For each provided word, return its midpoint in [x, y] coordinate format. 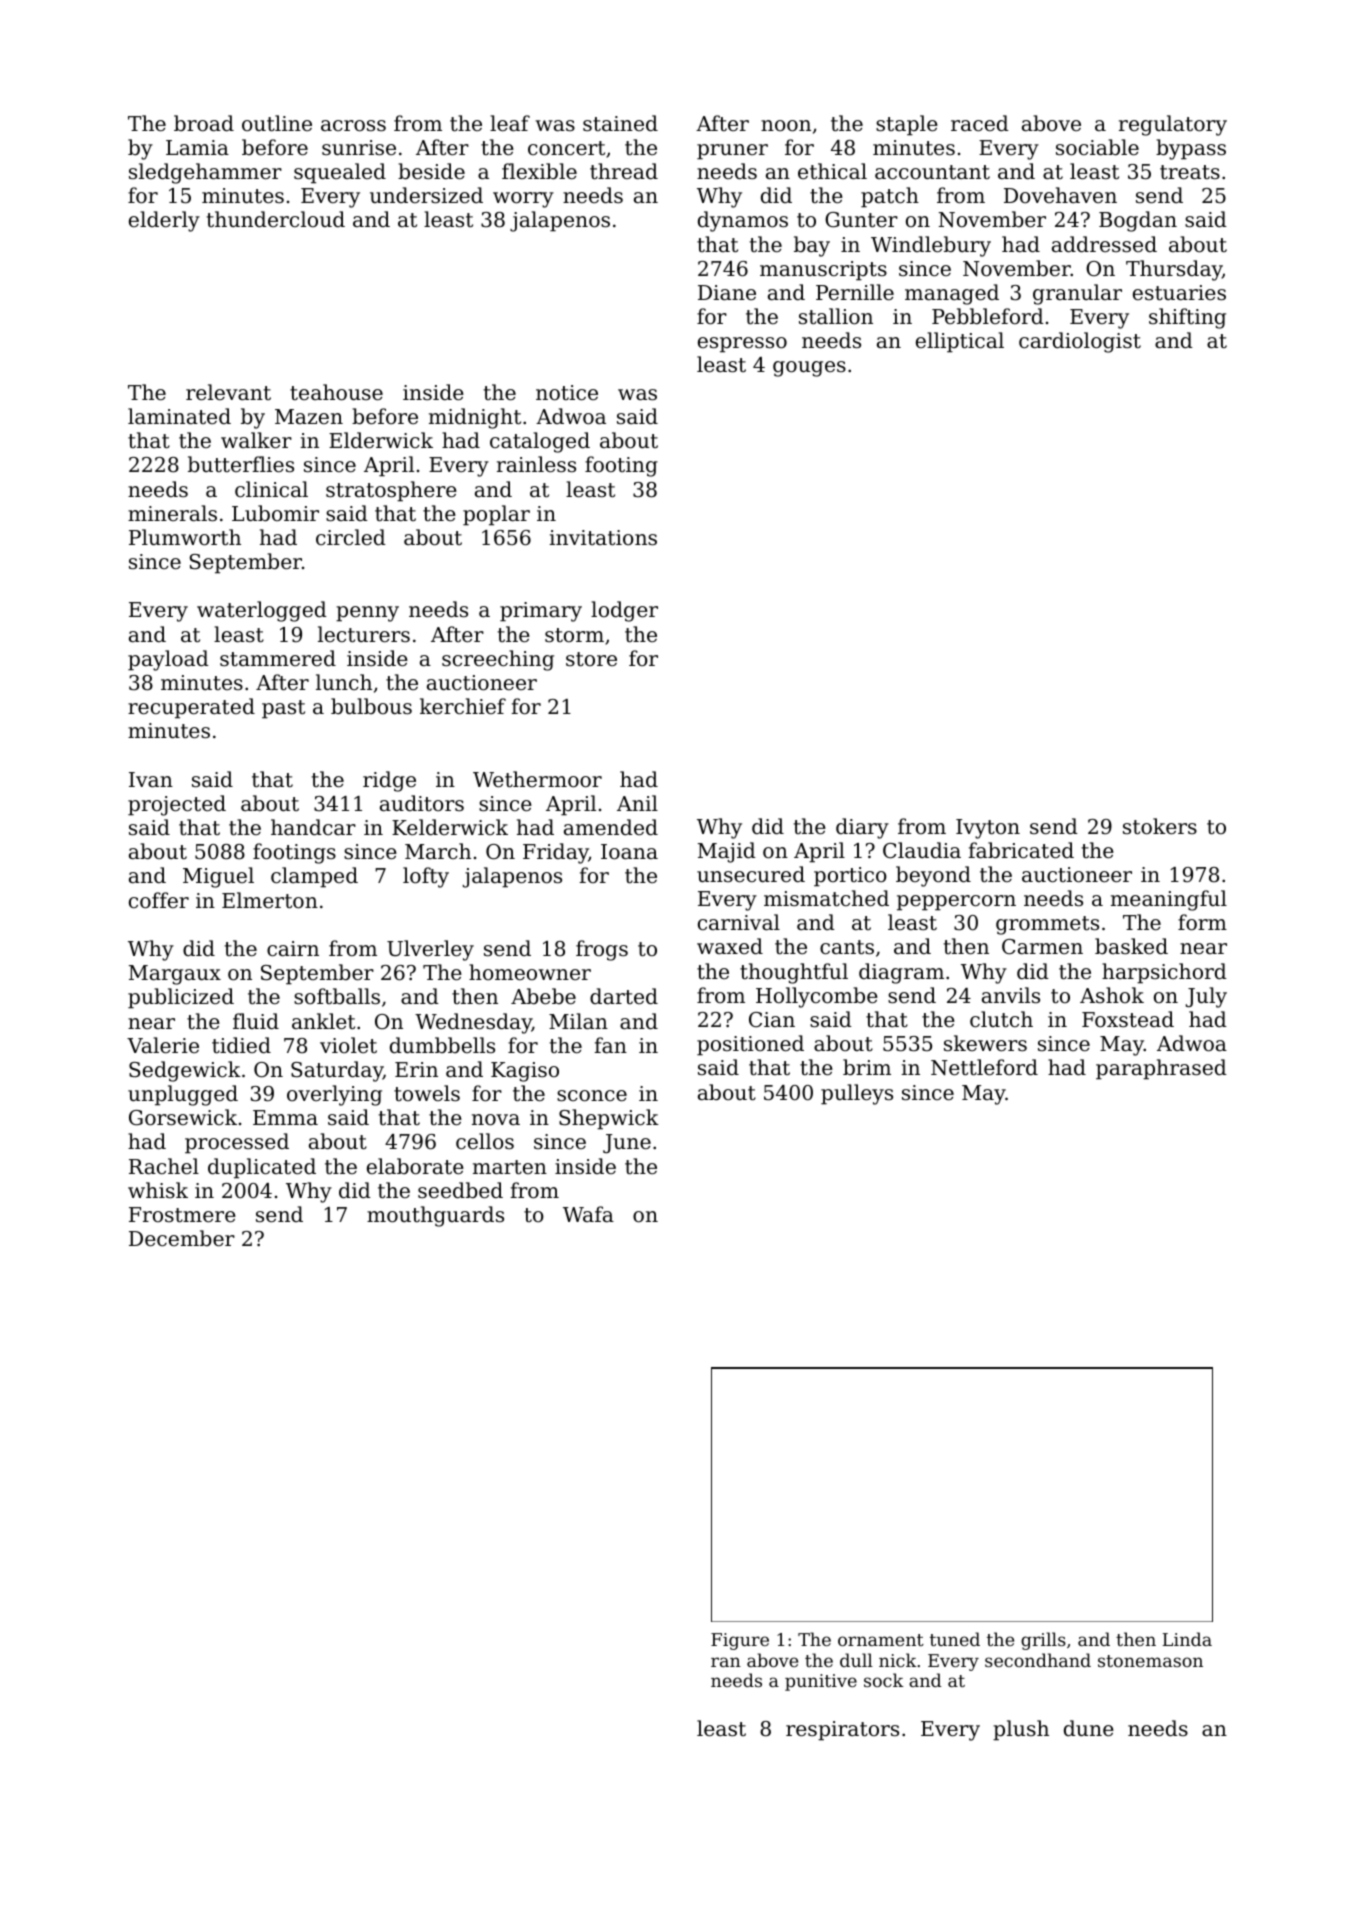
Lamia [197, 147]
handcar [313, 827]
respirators [842, 1731]
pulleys [857, 1094]
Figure [740, 1641]
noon [786, 126]
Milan [578, 1021]
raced [980, 123]
